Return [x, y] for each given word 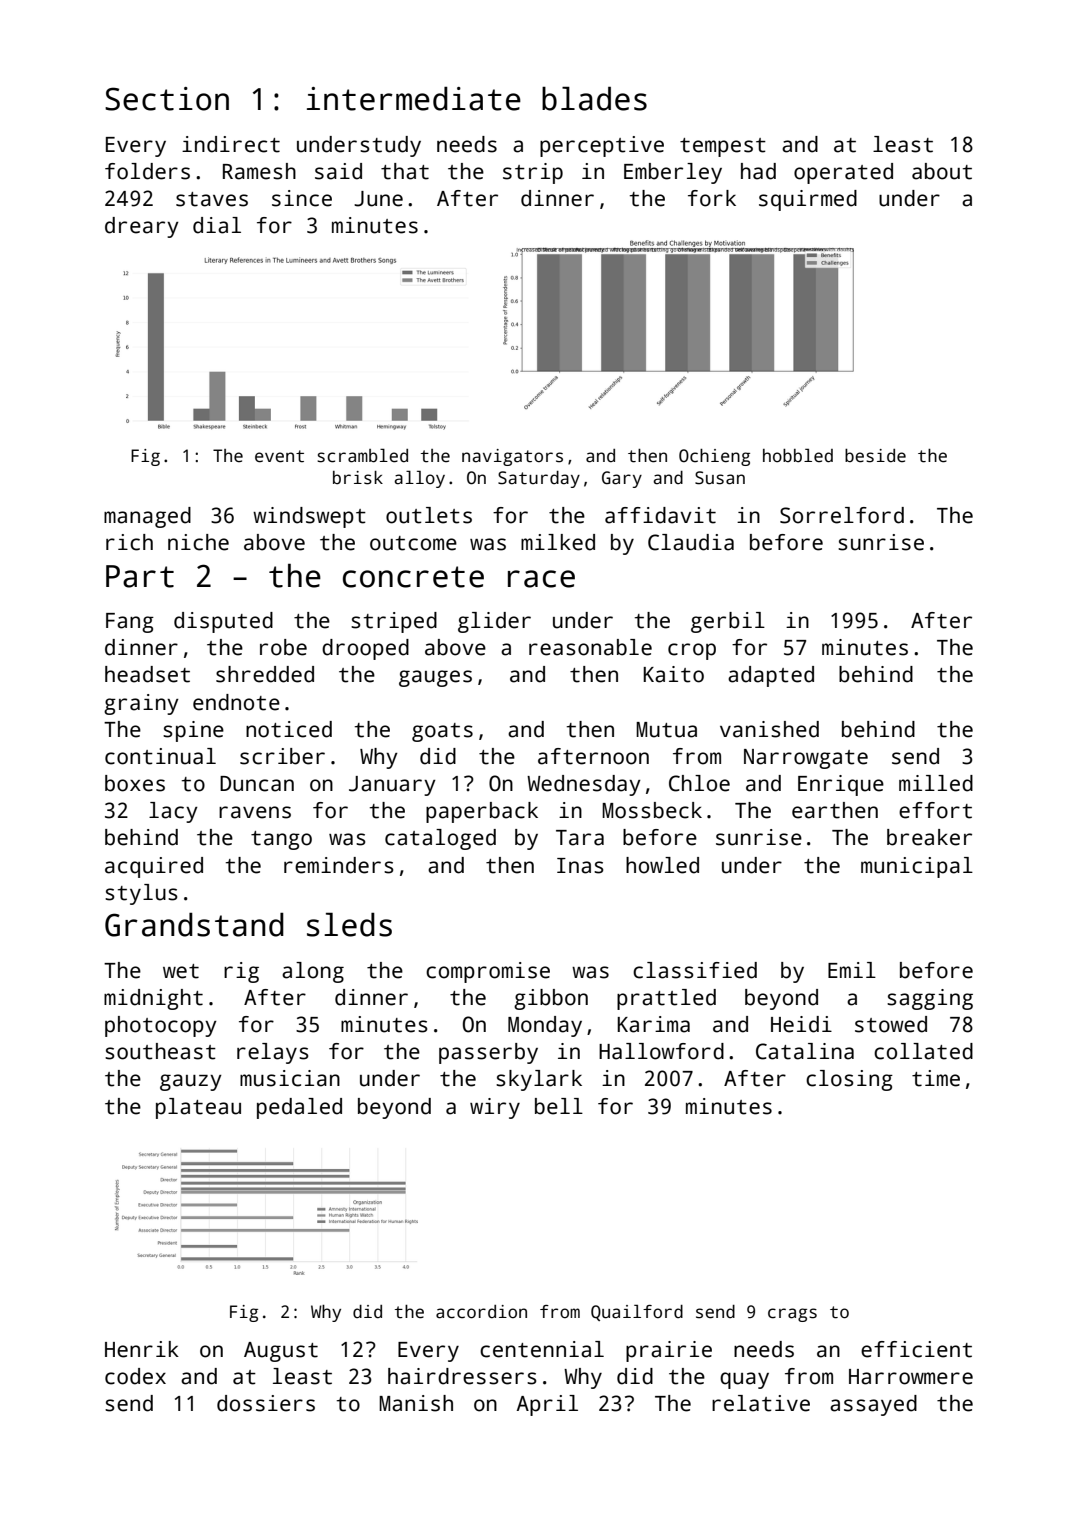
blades [594, 98]
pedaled [299, 1108]
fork [712, 198]
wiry [495, 1108]
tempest [723, 147]
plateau [198, 1108]
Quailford [637, 1312]
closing [849, 1080]
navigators [512, 457]
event [279, 456]
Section [167, 99]
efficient [916, 1349]
